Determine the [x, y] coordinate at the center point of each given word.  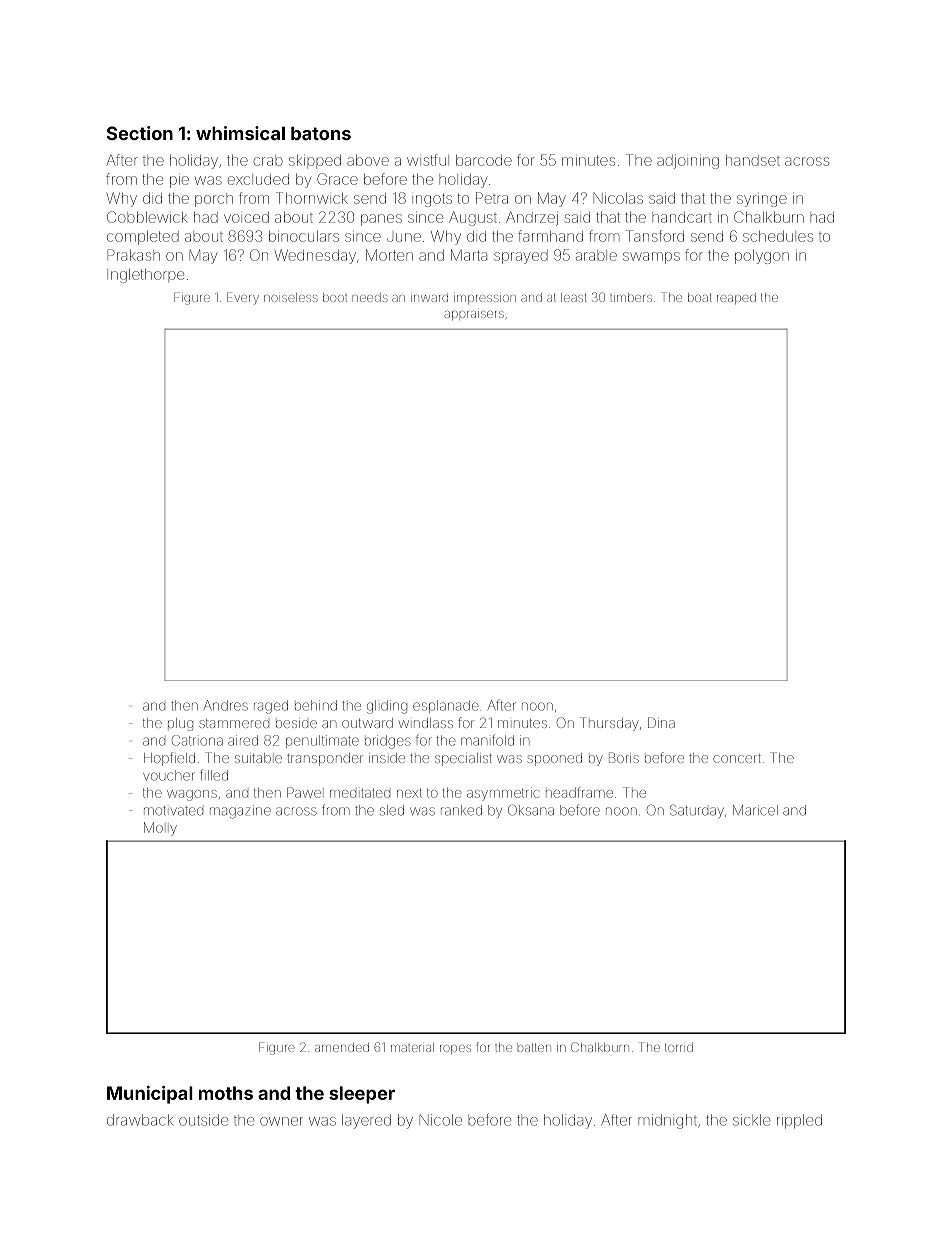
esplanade [445, 706]
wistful [428, 160]
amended [342, 1047]
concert [737, 758]
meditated [360, 793]
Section [140, 133]
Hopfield [169, 759]
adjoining [688, 162]
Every [243, 298]
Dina [661, 722]
